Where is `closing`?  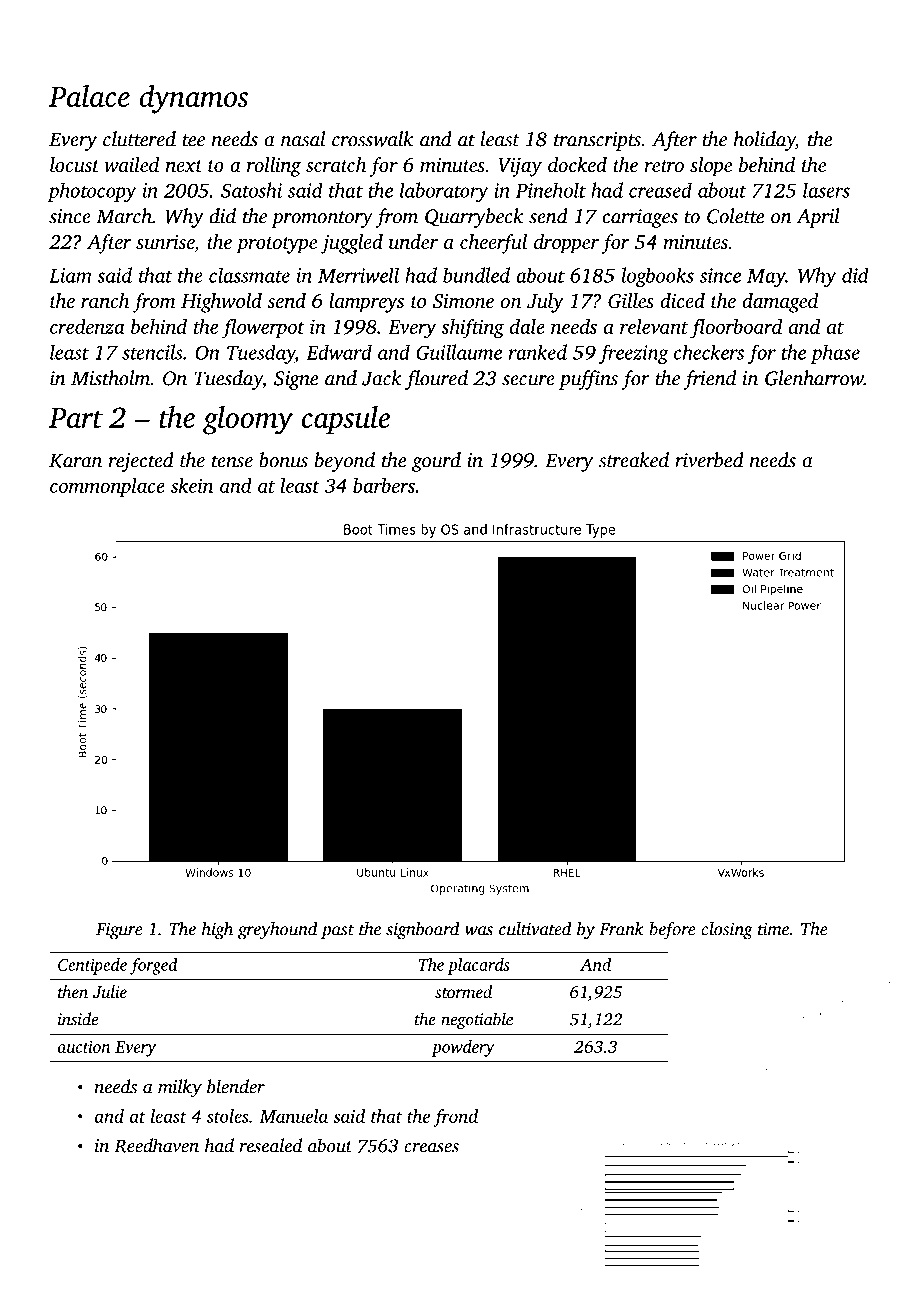
closing is located at coordinates (727, 931).
